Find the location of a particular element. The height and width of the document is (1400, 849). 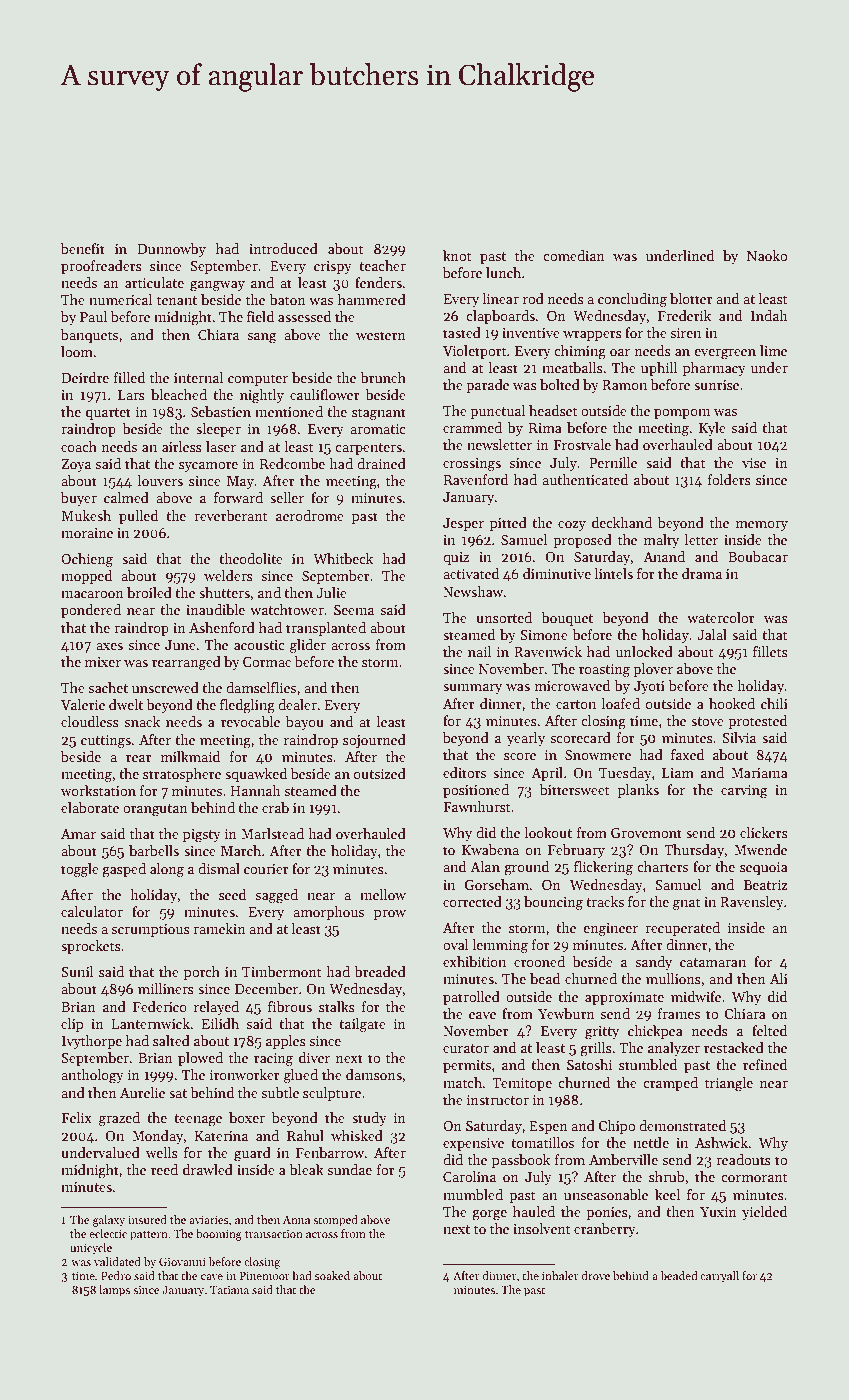

Tatiana is located at coordinates (229, 1290).
